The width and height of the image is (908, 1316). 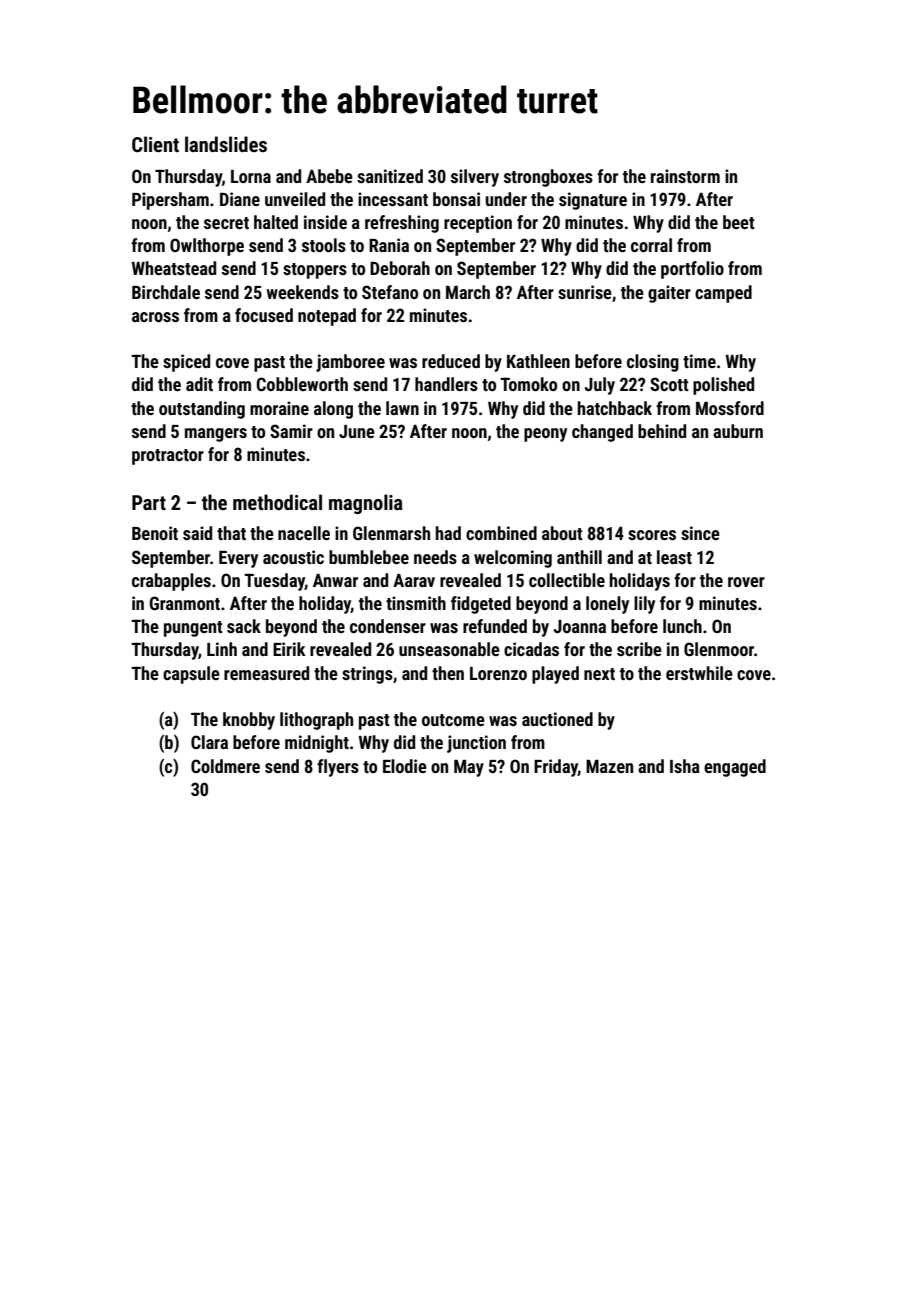 I want to click on Deborah, so click(x=400, y=268).
